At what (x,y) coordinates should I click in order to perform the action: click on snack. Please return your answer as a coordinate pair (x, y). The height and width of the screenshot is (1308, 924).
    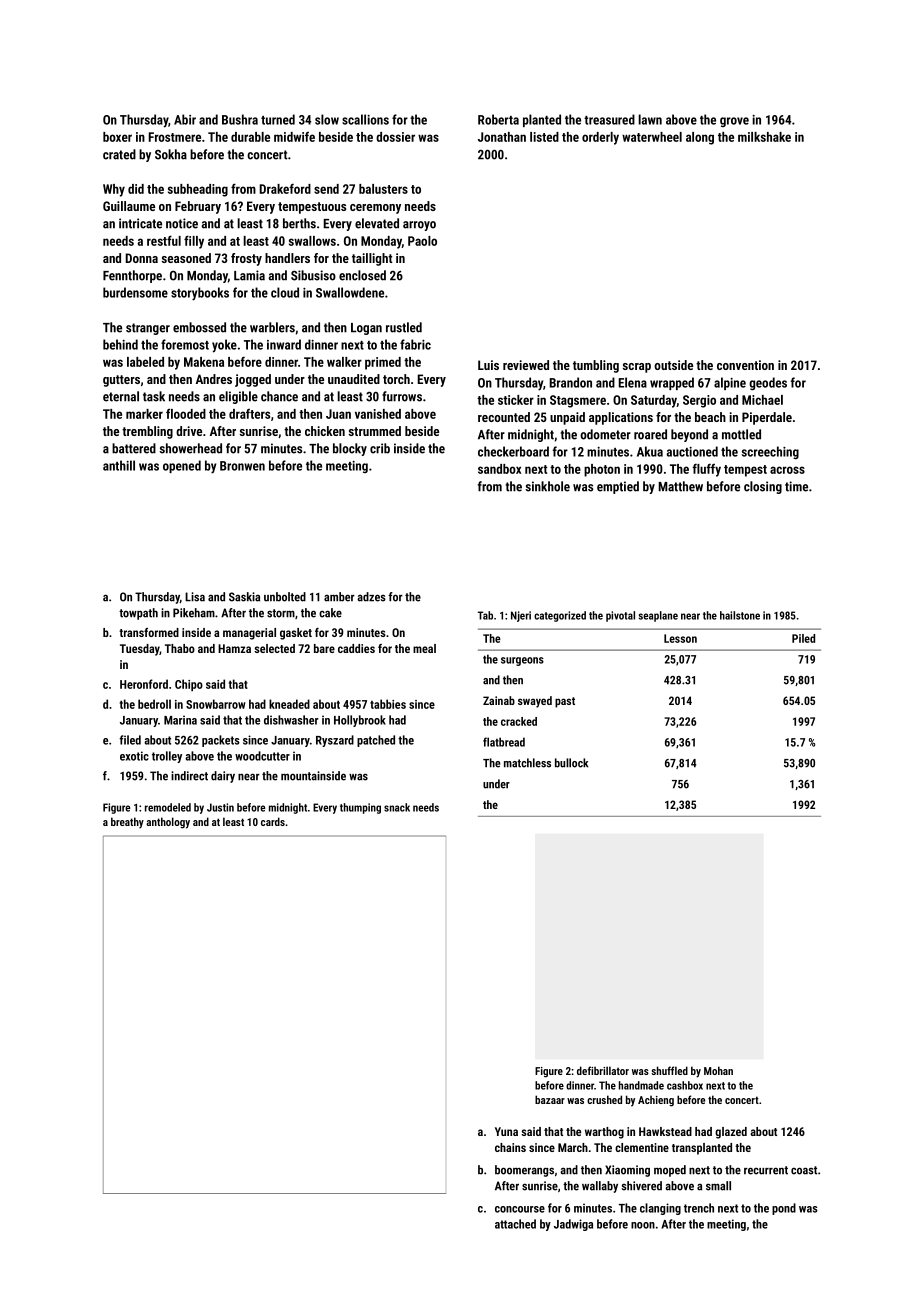
    Looking at the image, I should click on (397, 807).
